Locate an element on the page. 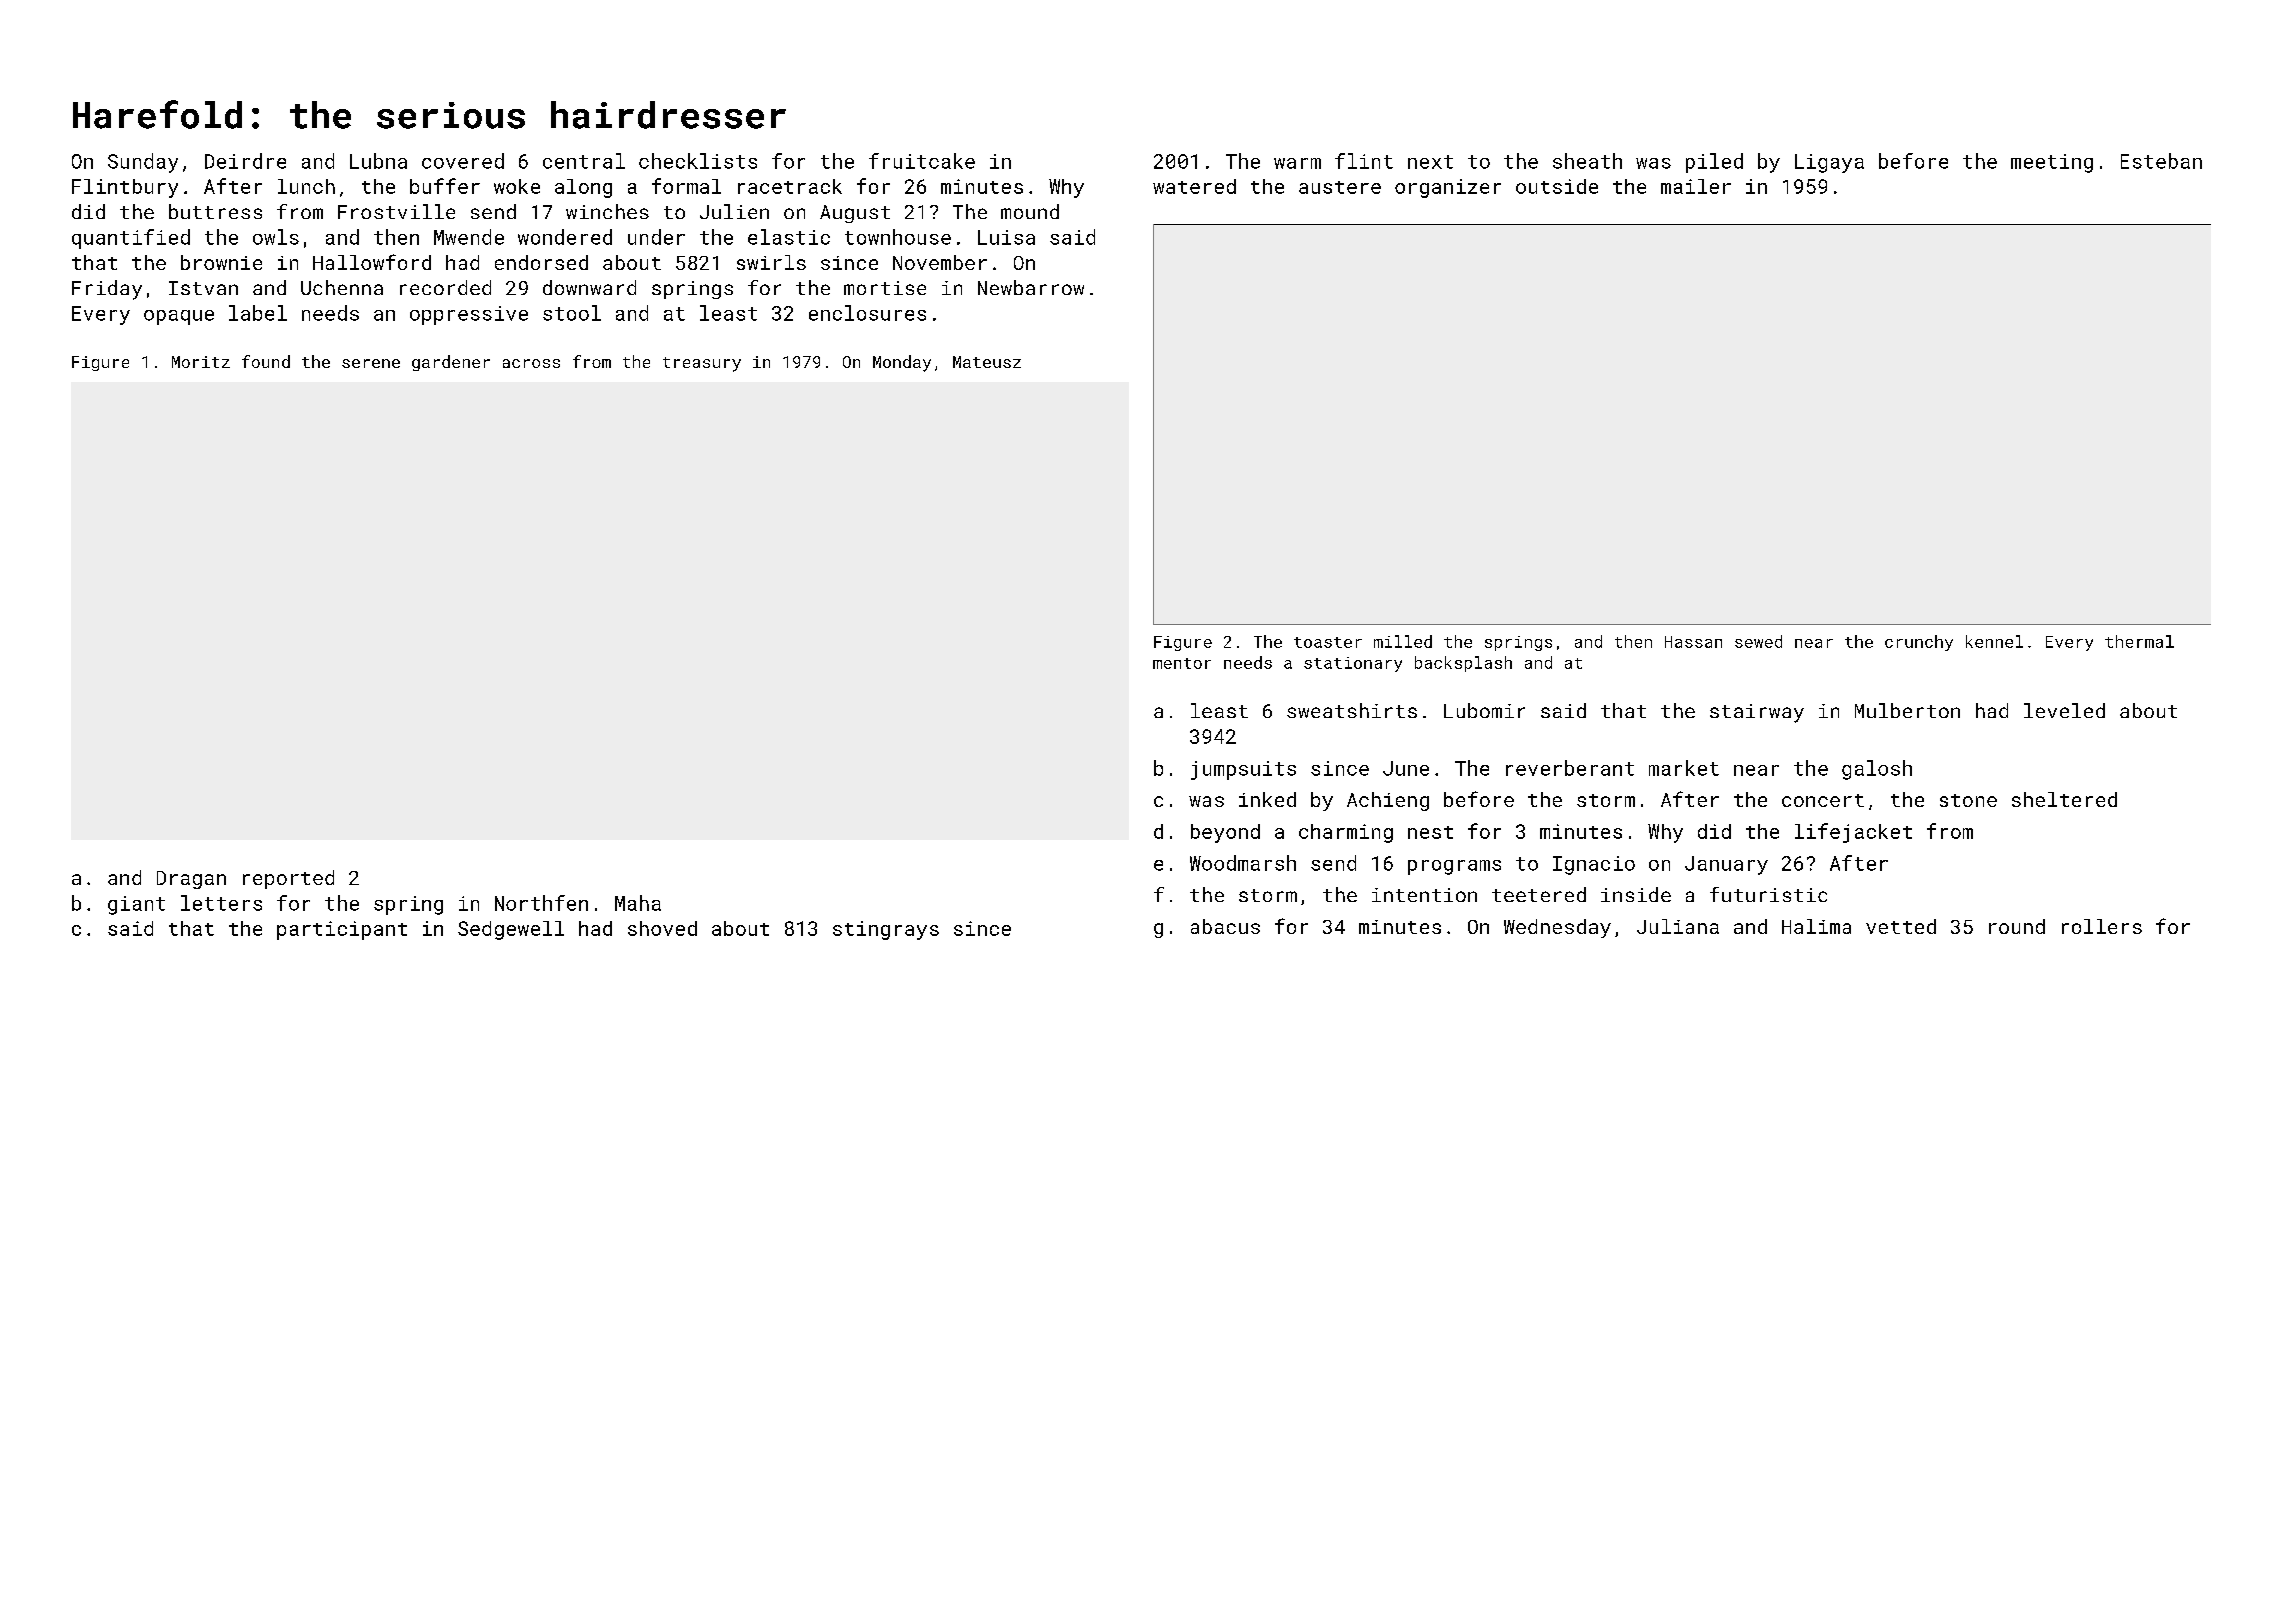 The height and width of the image is (1614, 2282). kennel is located at coordinates (1994, 641).
